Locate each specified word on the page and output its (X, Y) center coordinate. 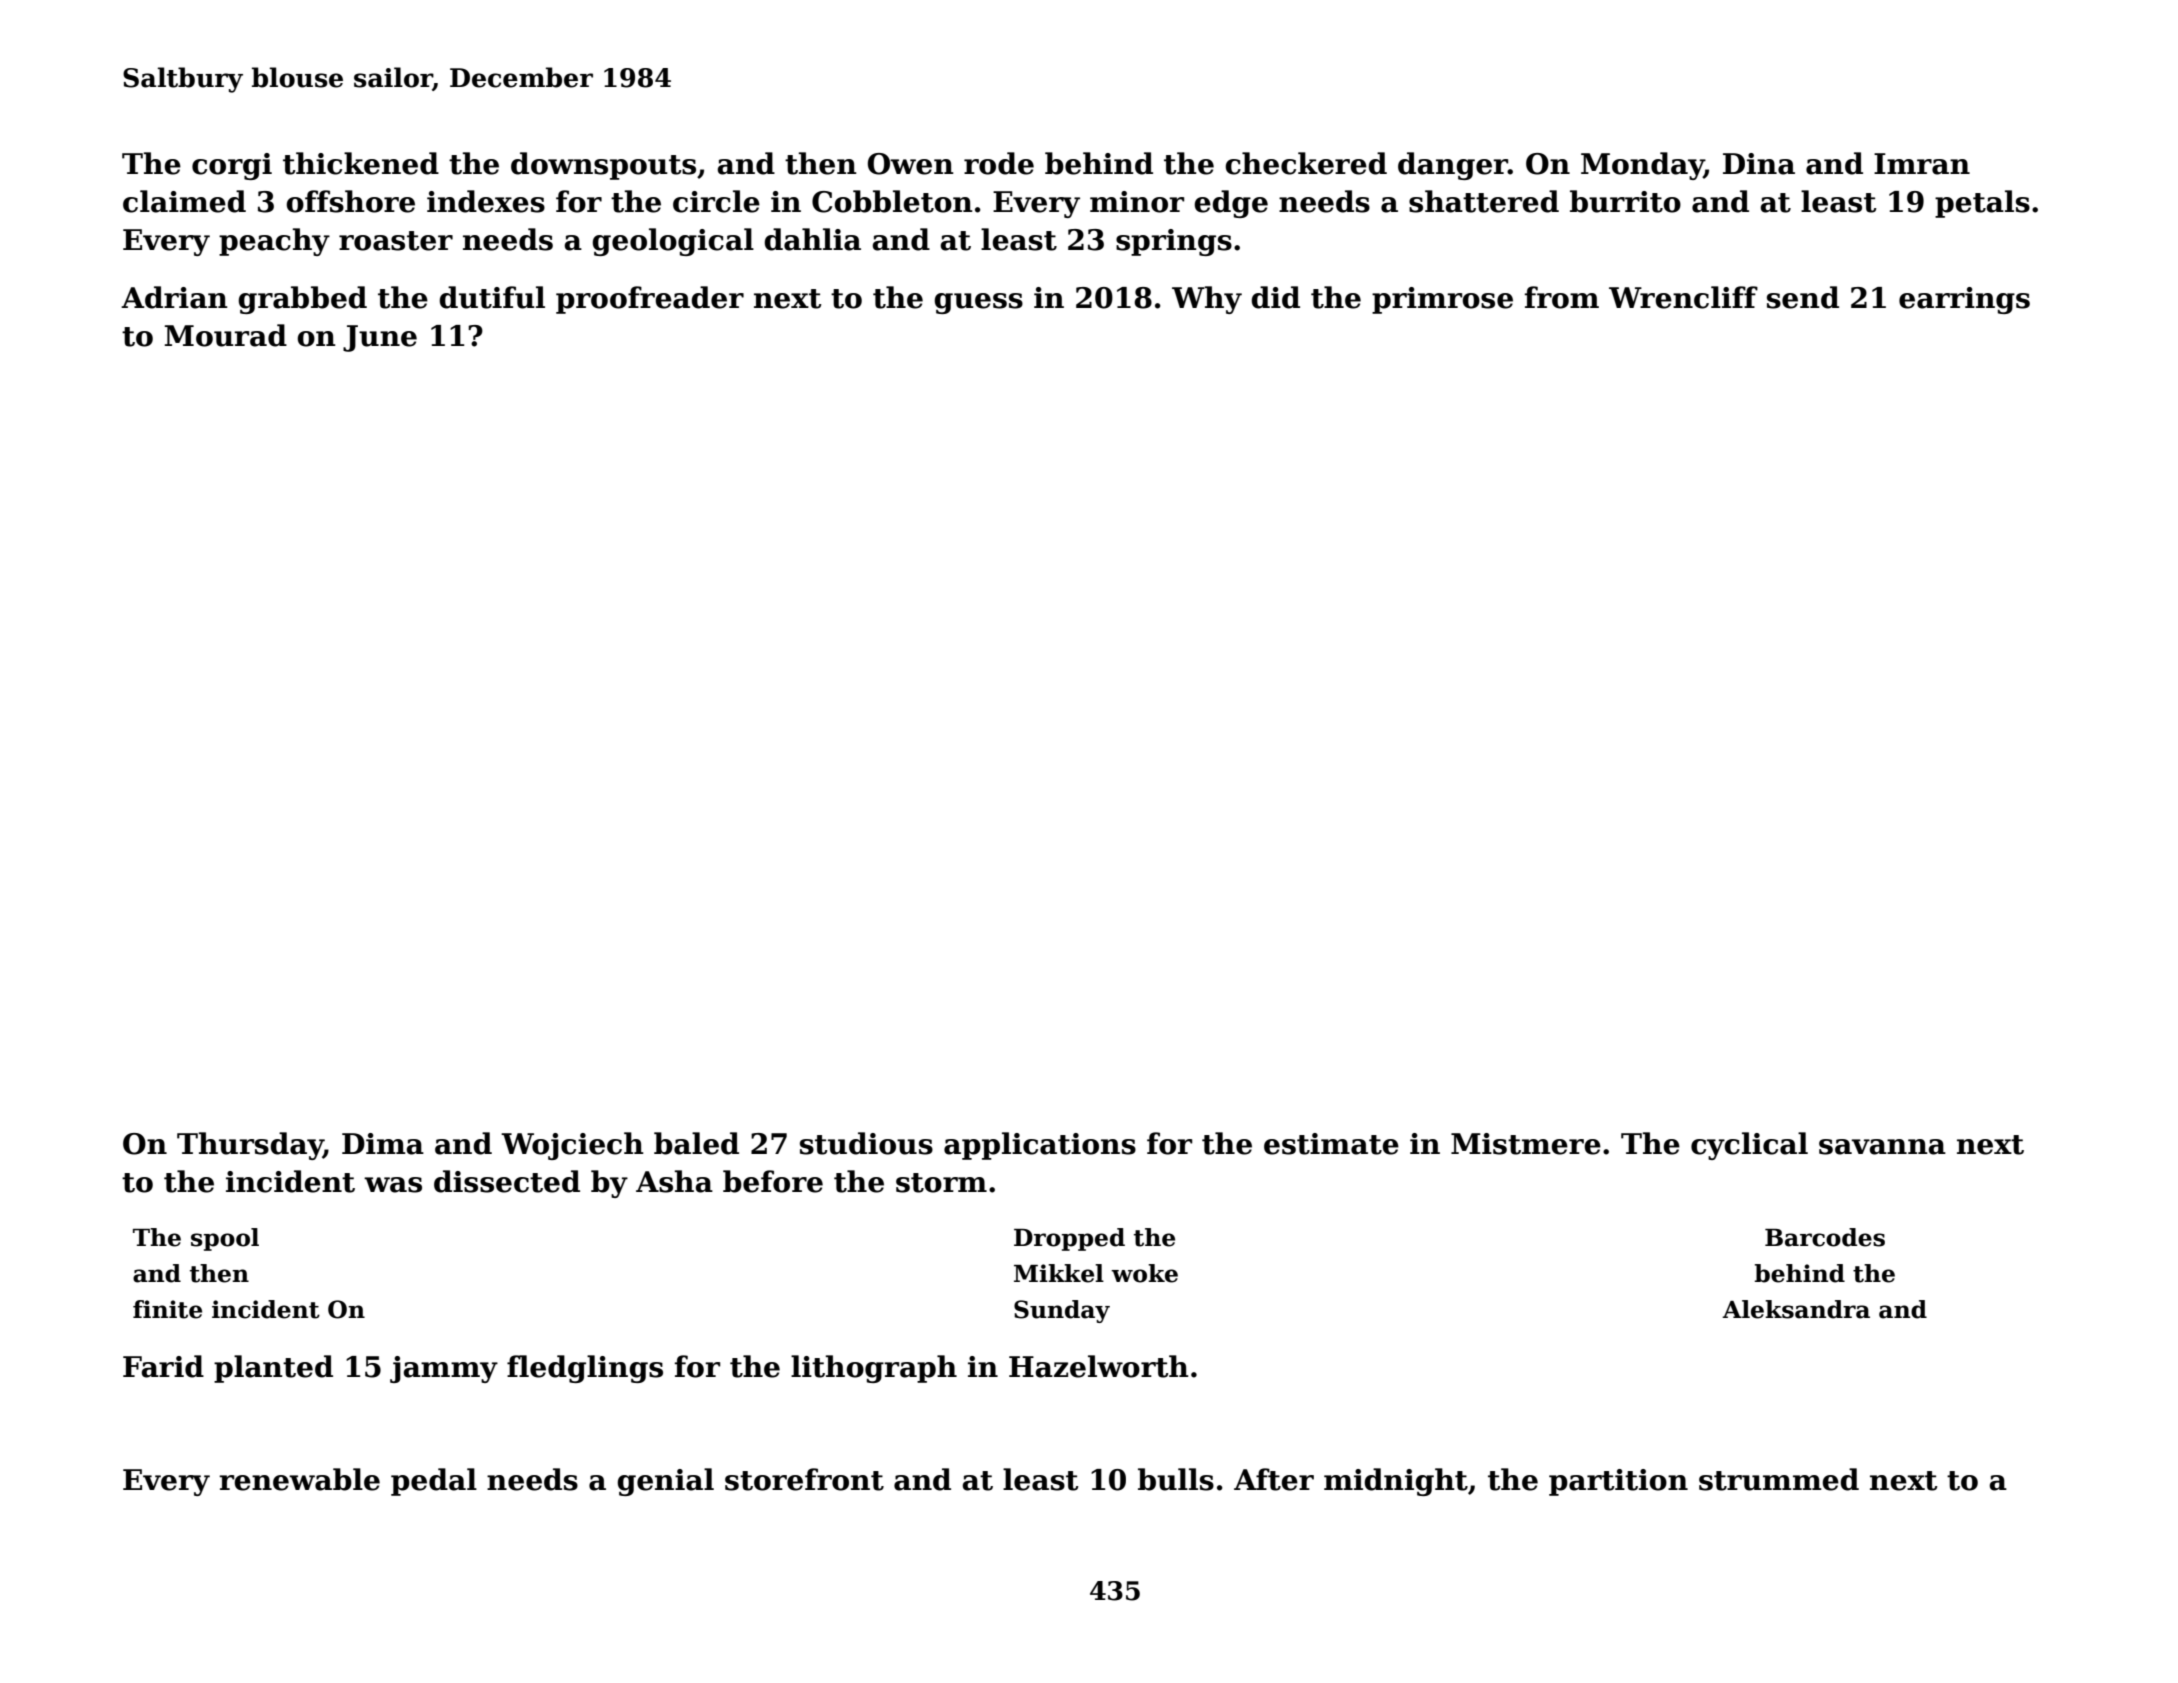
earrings (1964, 300)
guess (978, 303)
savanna (1882, 1147)
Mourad (226, 335)
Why (1207, 300)
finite (167, 1309)
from (1562, 297)
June (380, 338)
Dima (383, 1144)
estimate (1331, 1144)
